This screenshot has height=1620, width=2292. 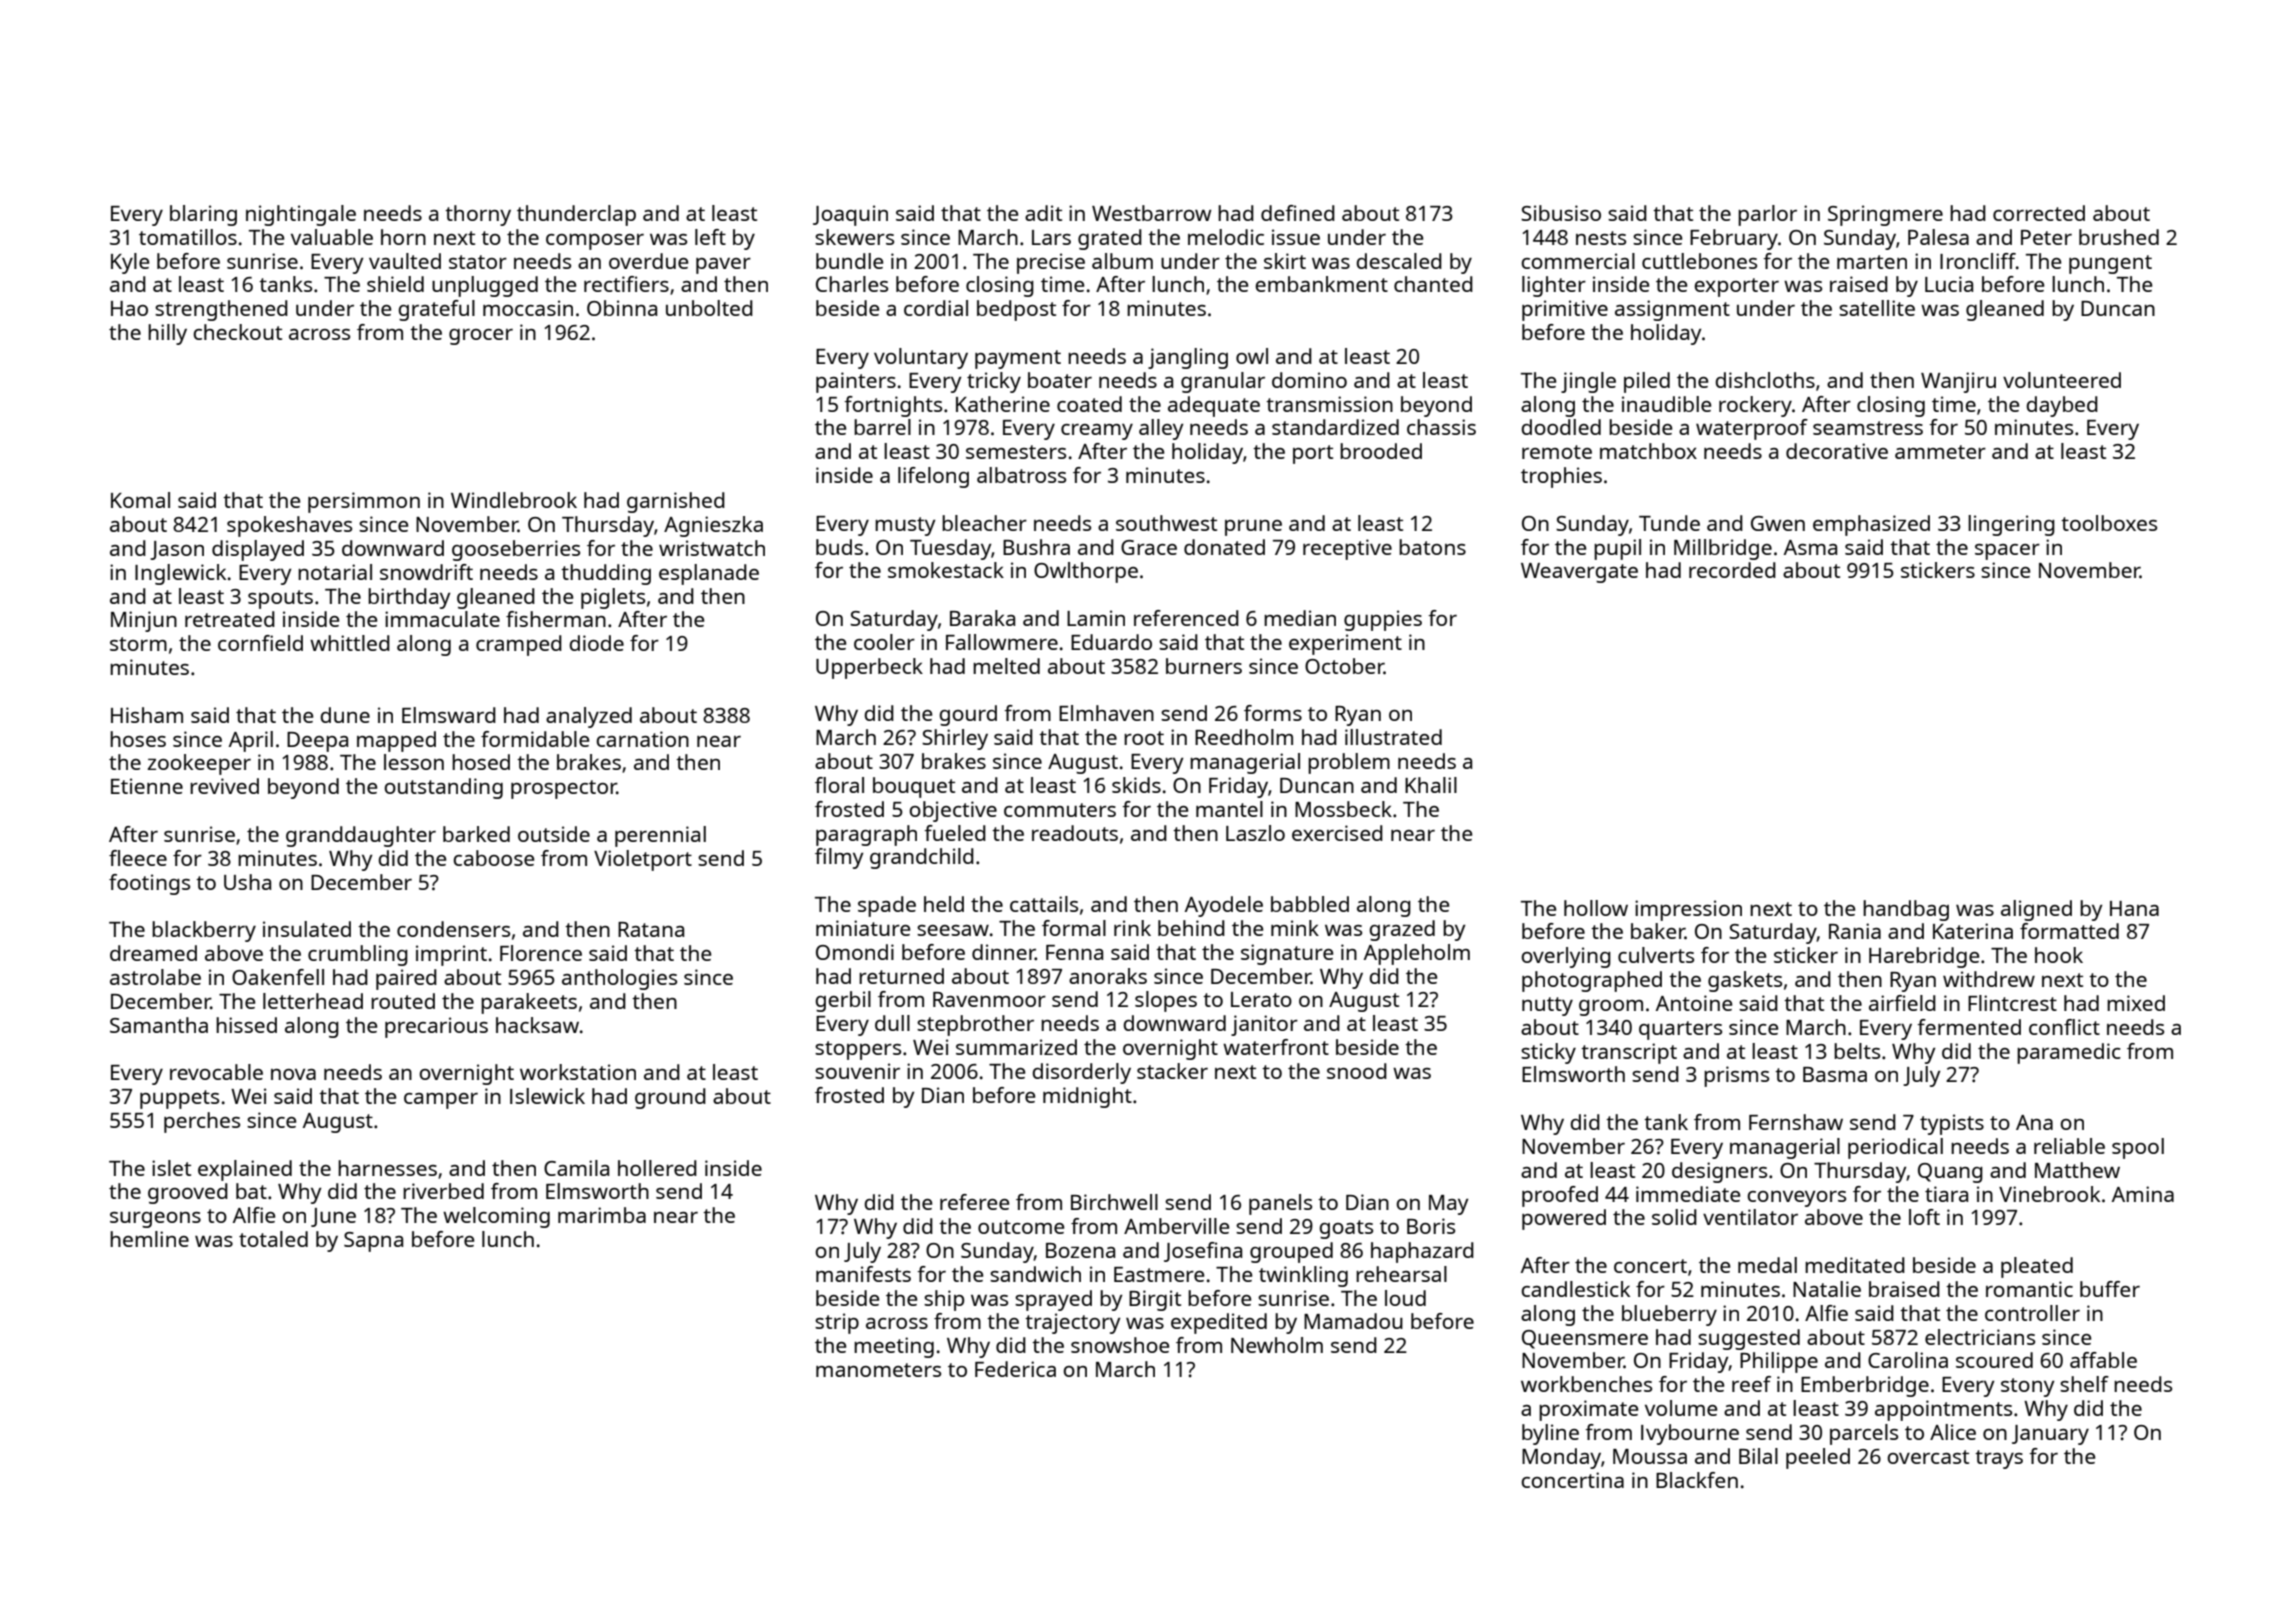 I want to click on Rania, so click(x=1855, y=931).
